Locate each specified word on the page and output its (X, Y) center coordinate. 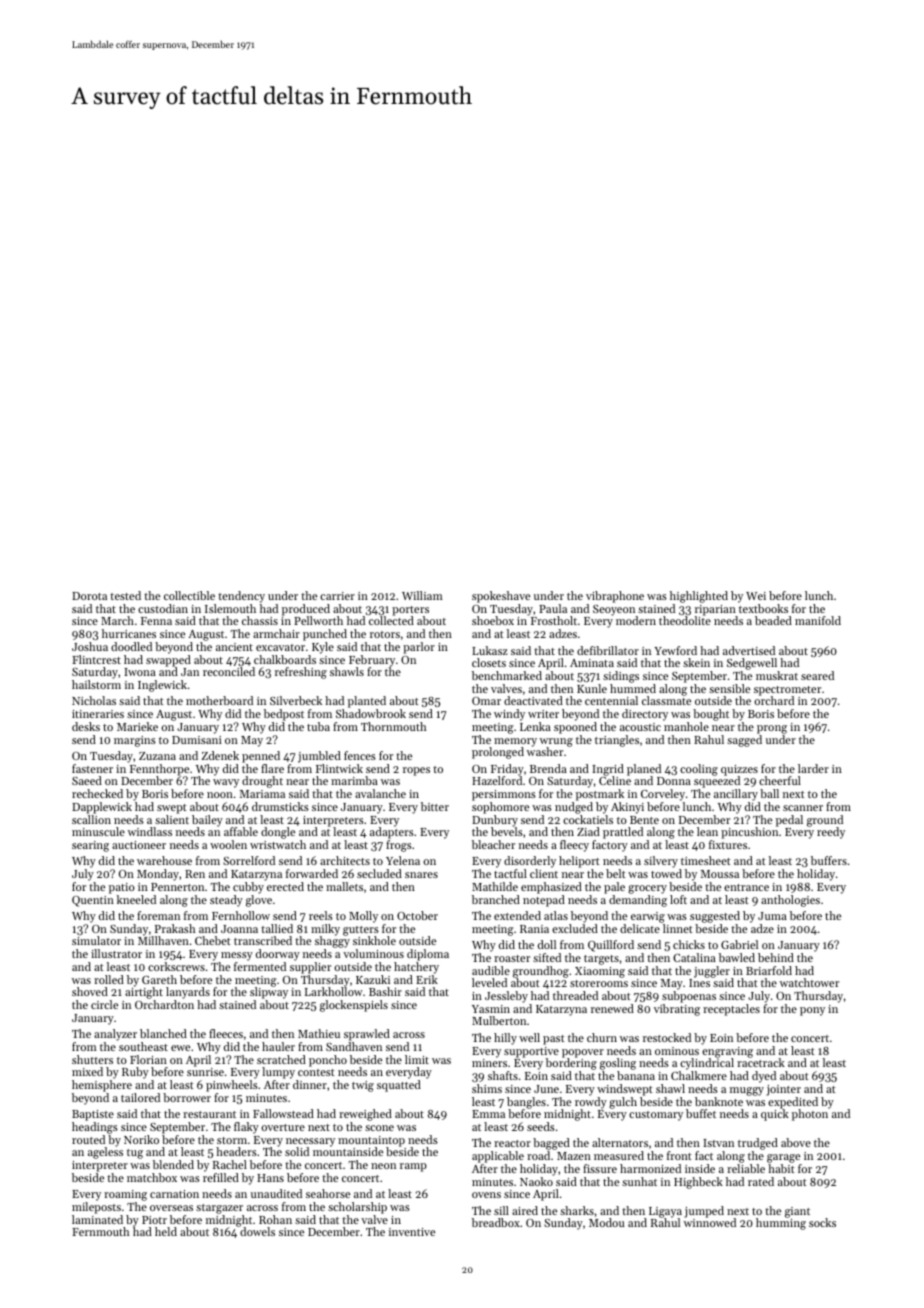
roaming (125, 1195)
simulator (96, 940)
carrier (337, 596)
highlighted (699, 597)
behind (776, 957)
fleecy (574, 846)
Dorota (89, 596)
